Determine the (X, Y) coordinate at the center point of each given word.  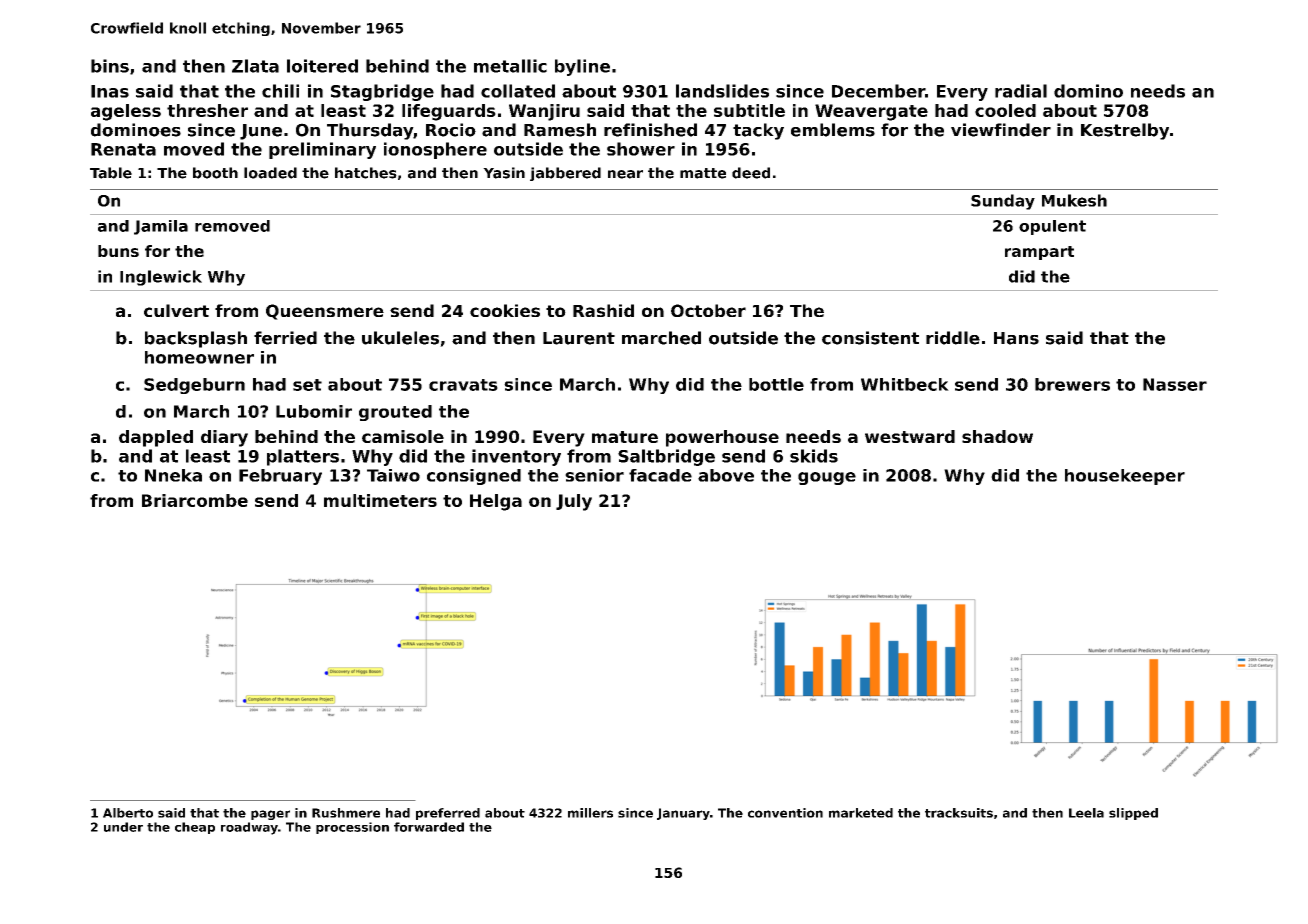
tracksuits (959, 813)
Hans (1016, 338)
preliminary (322, 150)
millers (590, 813)
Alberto (128, 813)
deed (751, 173)
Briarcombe (195, 500)
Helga (496, 502)
